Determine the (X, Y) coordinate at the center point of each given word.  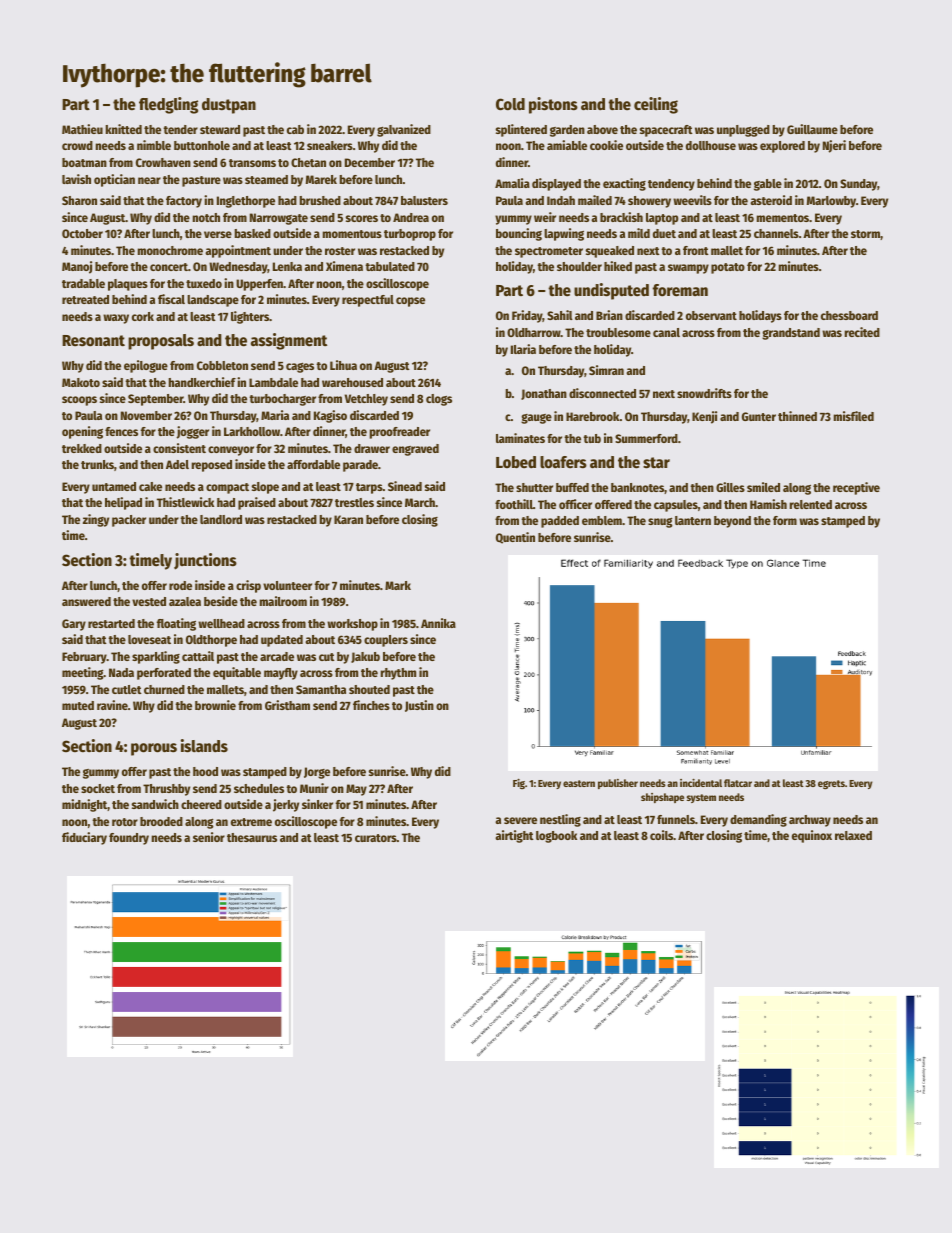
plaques (128, 285)
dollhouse (711, 145)
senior (209, 837)
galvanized (404, 130)
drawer (372, 448)
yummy (513, 220)
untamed (114, 486)
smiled (763, 487)
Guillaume (812, 129)
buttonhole (202, 145)
